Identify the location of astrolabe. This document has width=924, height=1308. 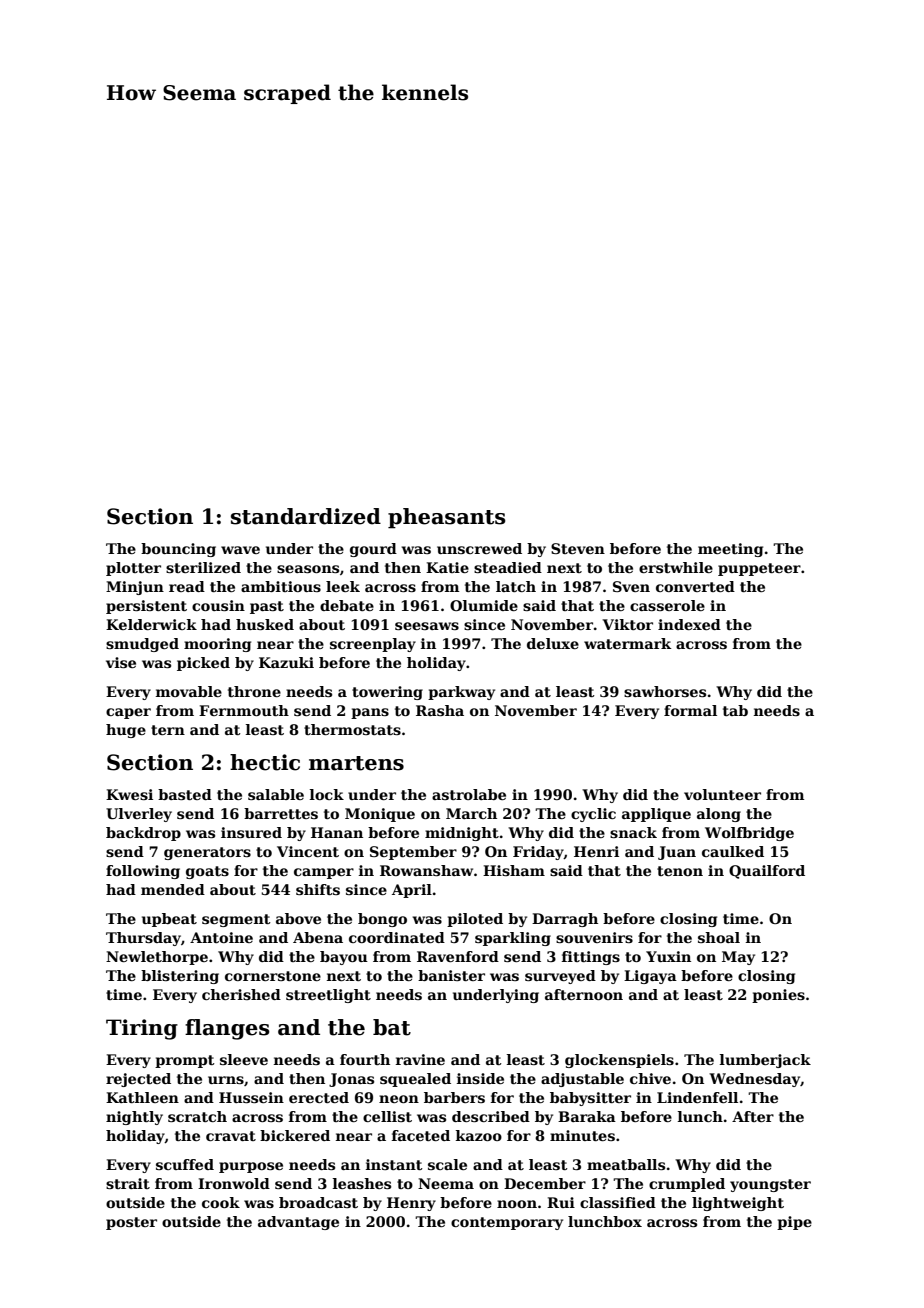
(469, 794).
